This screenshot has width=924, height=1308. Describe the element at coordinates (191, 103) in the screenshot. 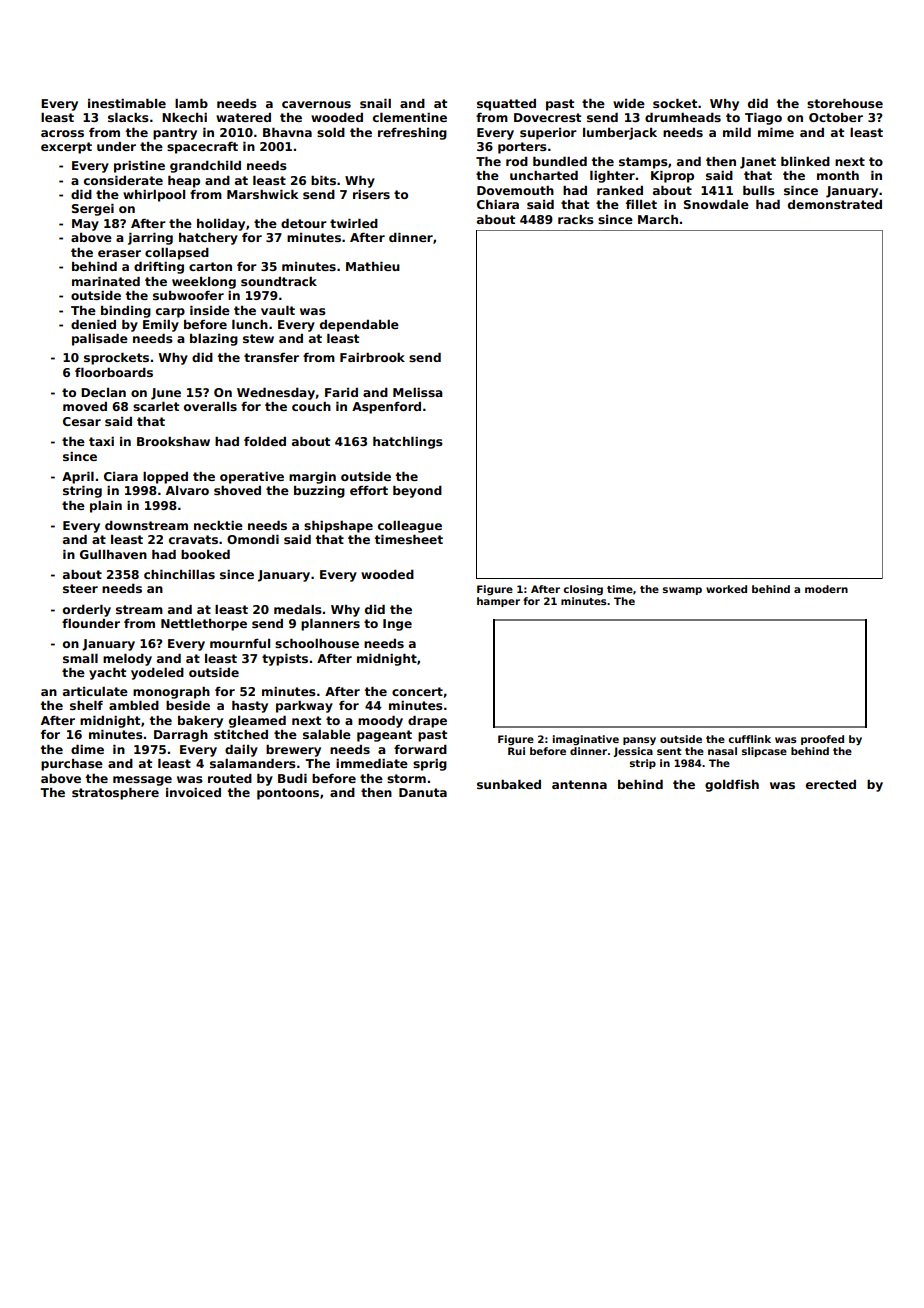

I see `lamb` at that location.
